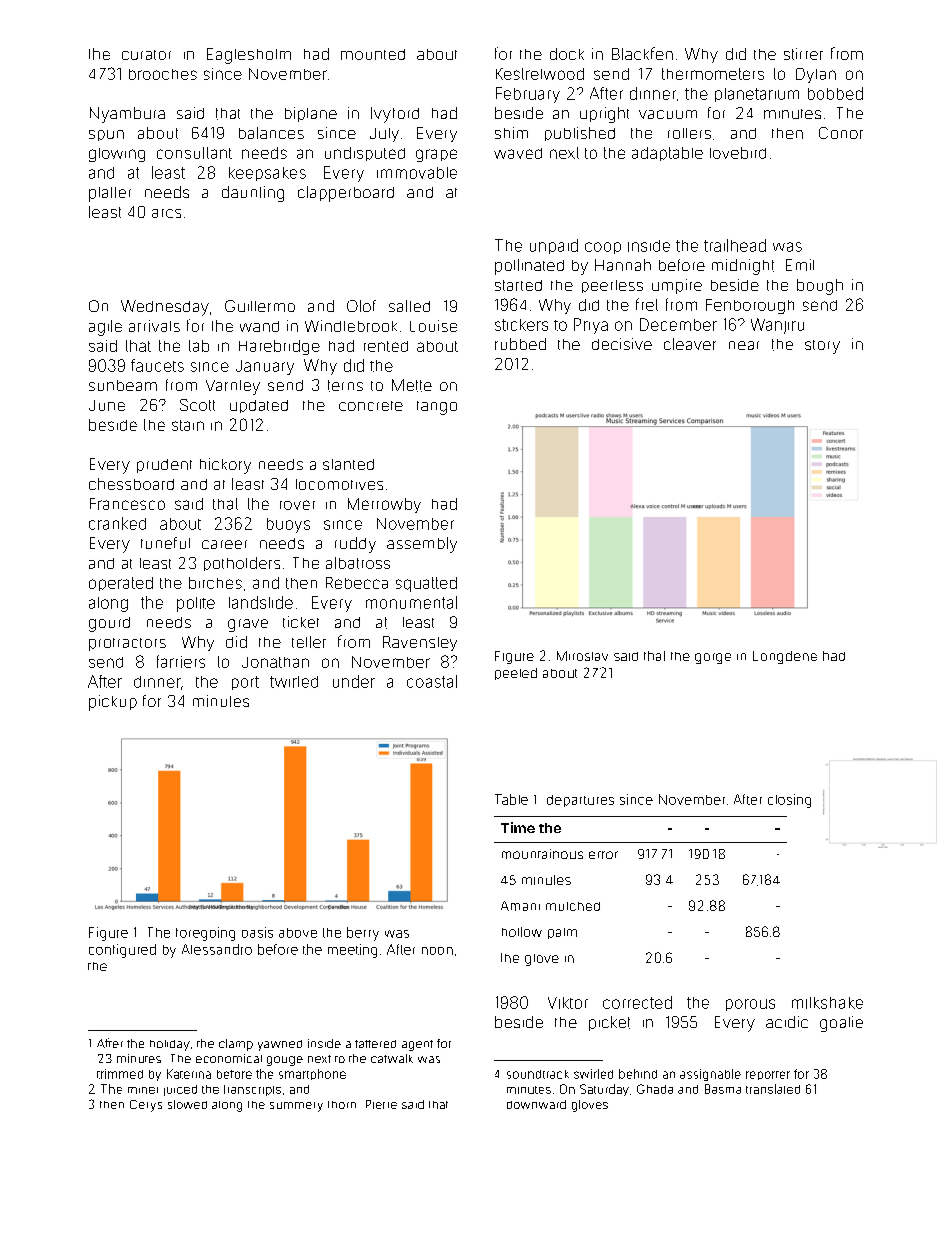 The image size is (952, 1233). What do you see at coordinates (437, 408) in the image?
I see `tango` at bounding box center [437, 408].
